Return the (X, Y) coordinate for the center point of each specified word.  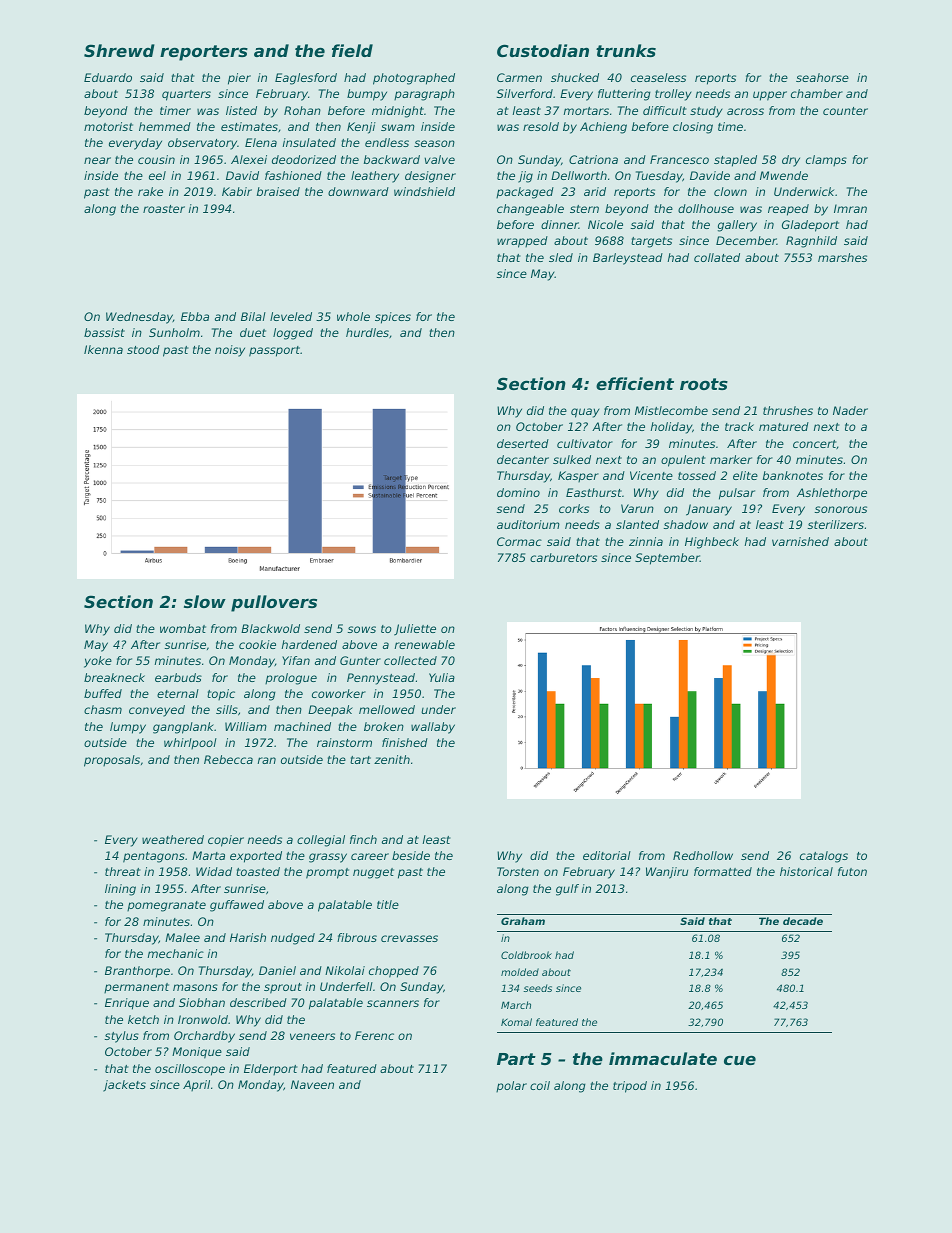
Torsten (518, 871)
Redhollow (703, 855)
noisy (230, 351)
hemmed (165, 126)
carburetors (563, 557)
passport (274, 351)
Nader (850, 410)
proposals (112, 761)
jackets (124, 1086)
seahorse (822, 77)
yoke (98, 662)
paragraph (424, 95)
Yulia (442, 677)
